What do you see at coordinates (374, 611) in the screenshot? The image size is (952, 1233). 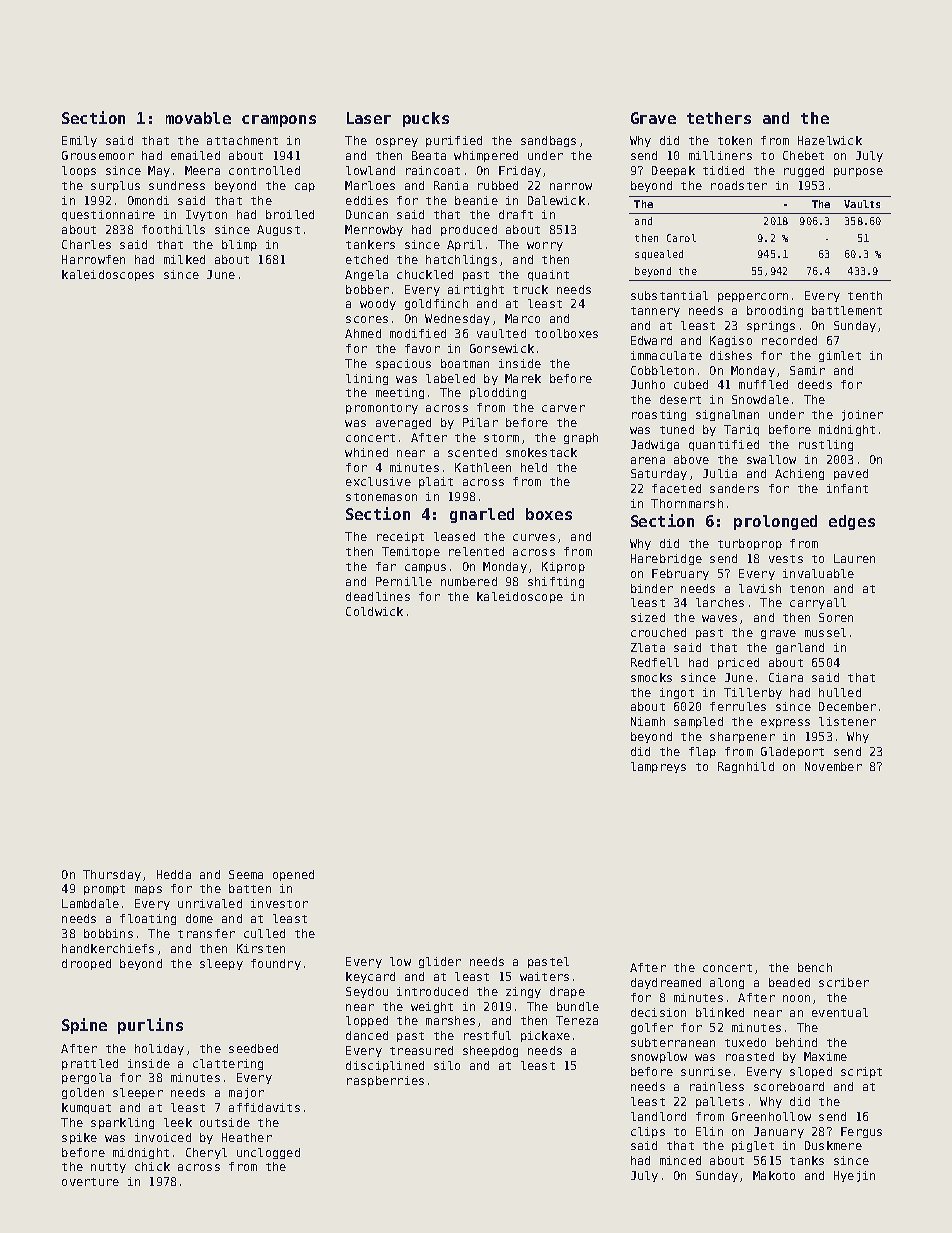 I see `Coldwick` at bounding box center [374, 611].
